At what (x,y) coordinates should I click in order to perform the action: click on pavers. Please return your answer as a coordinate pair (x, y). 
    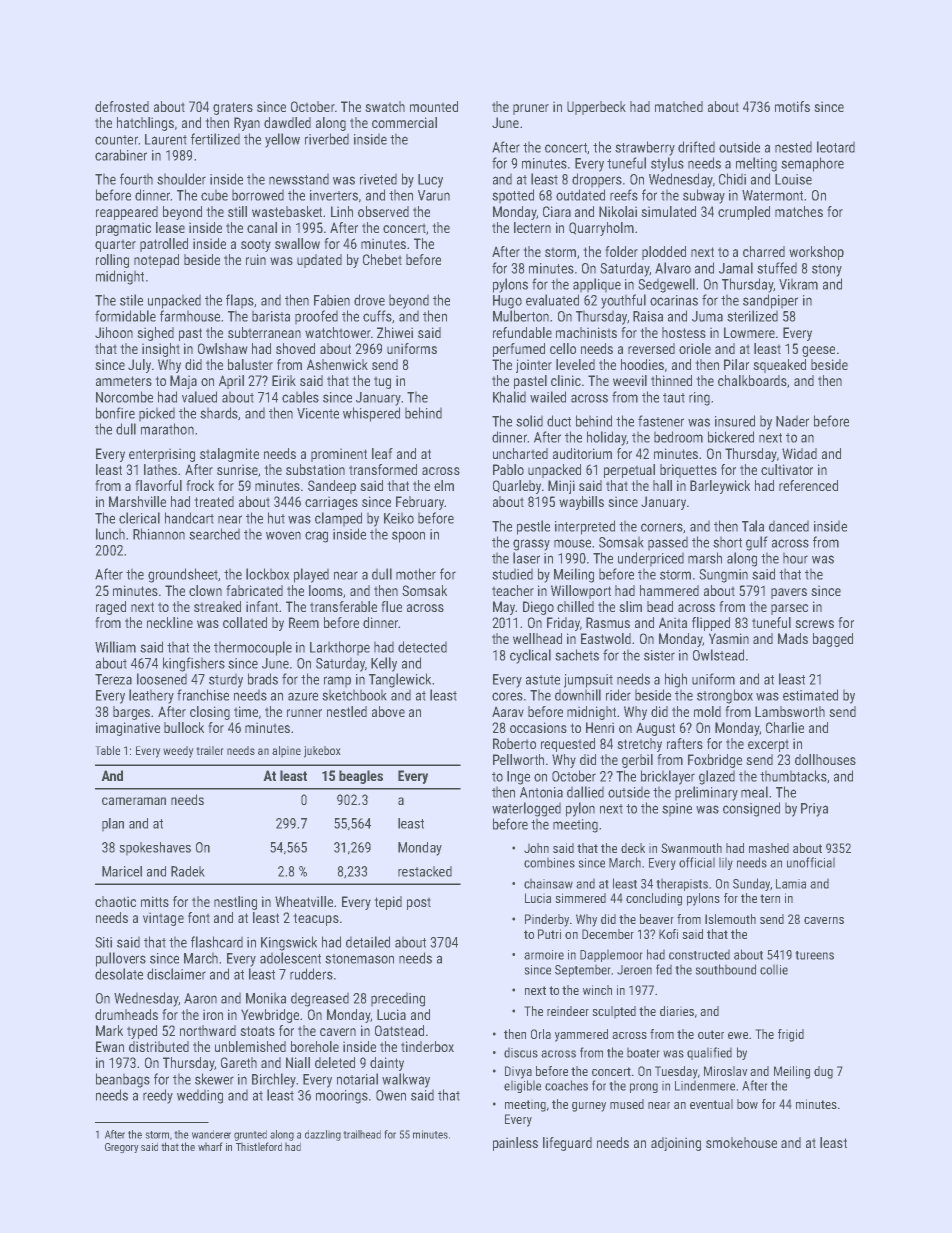
    Looking at the image, I should click on (789, 593).
